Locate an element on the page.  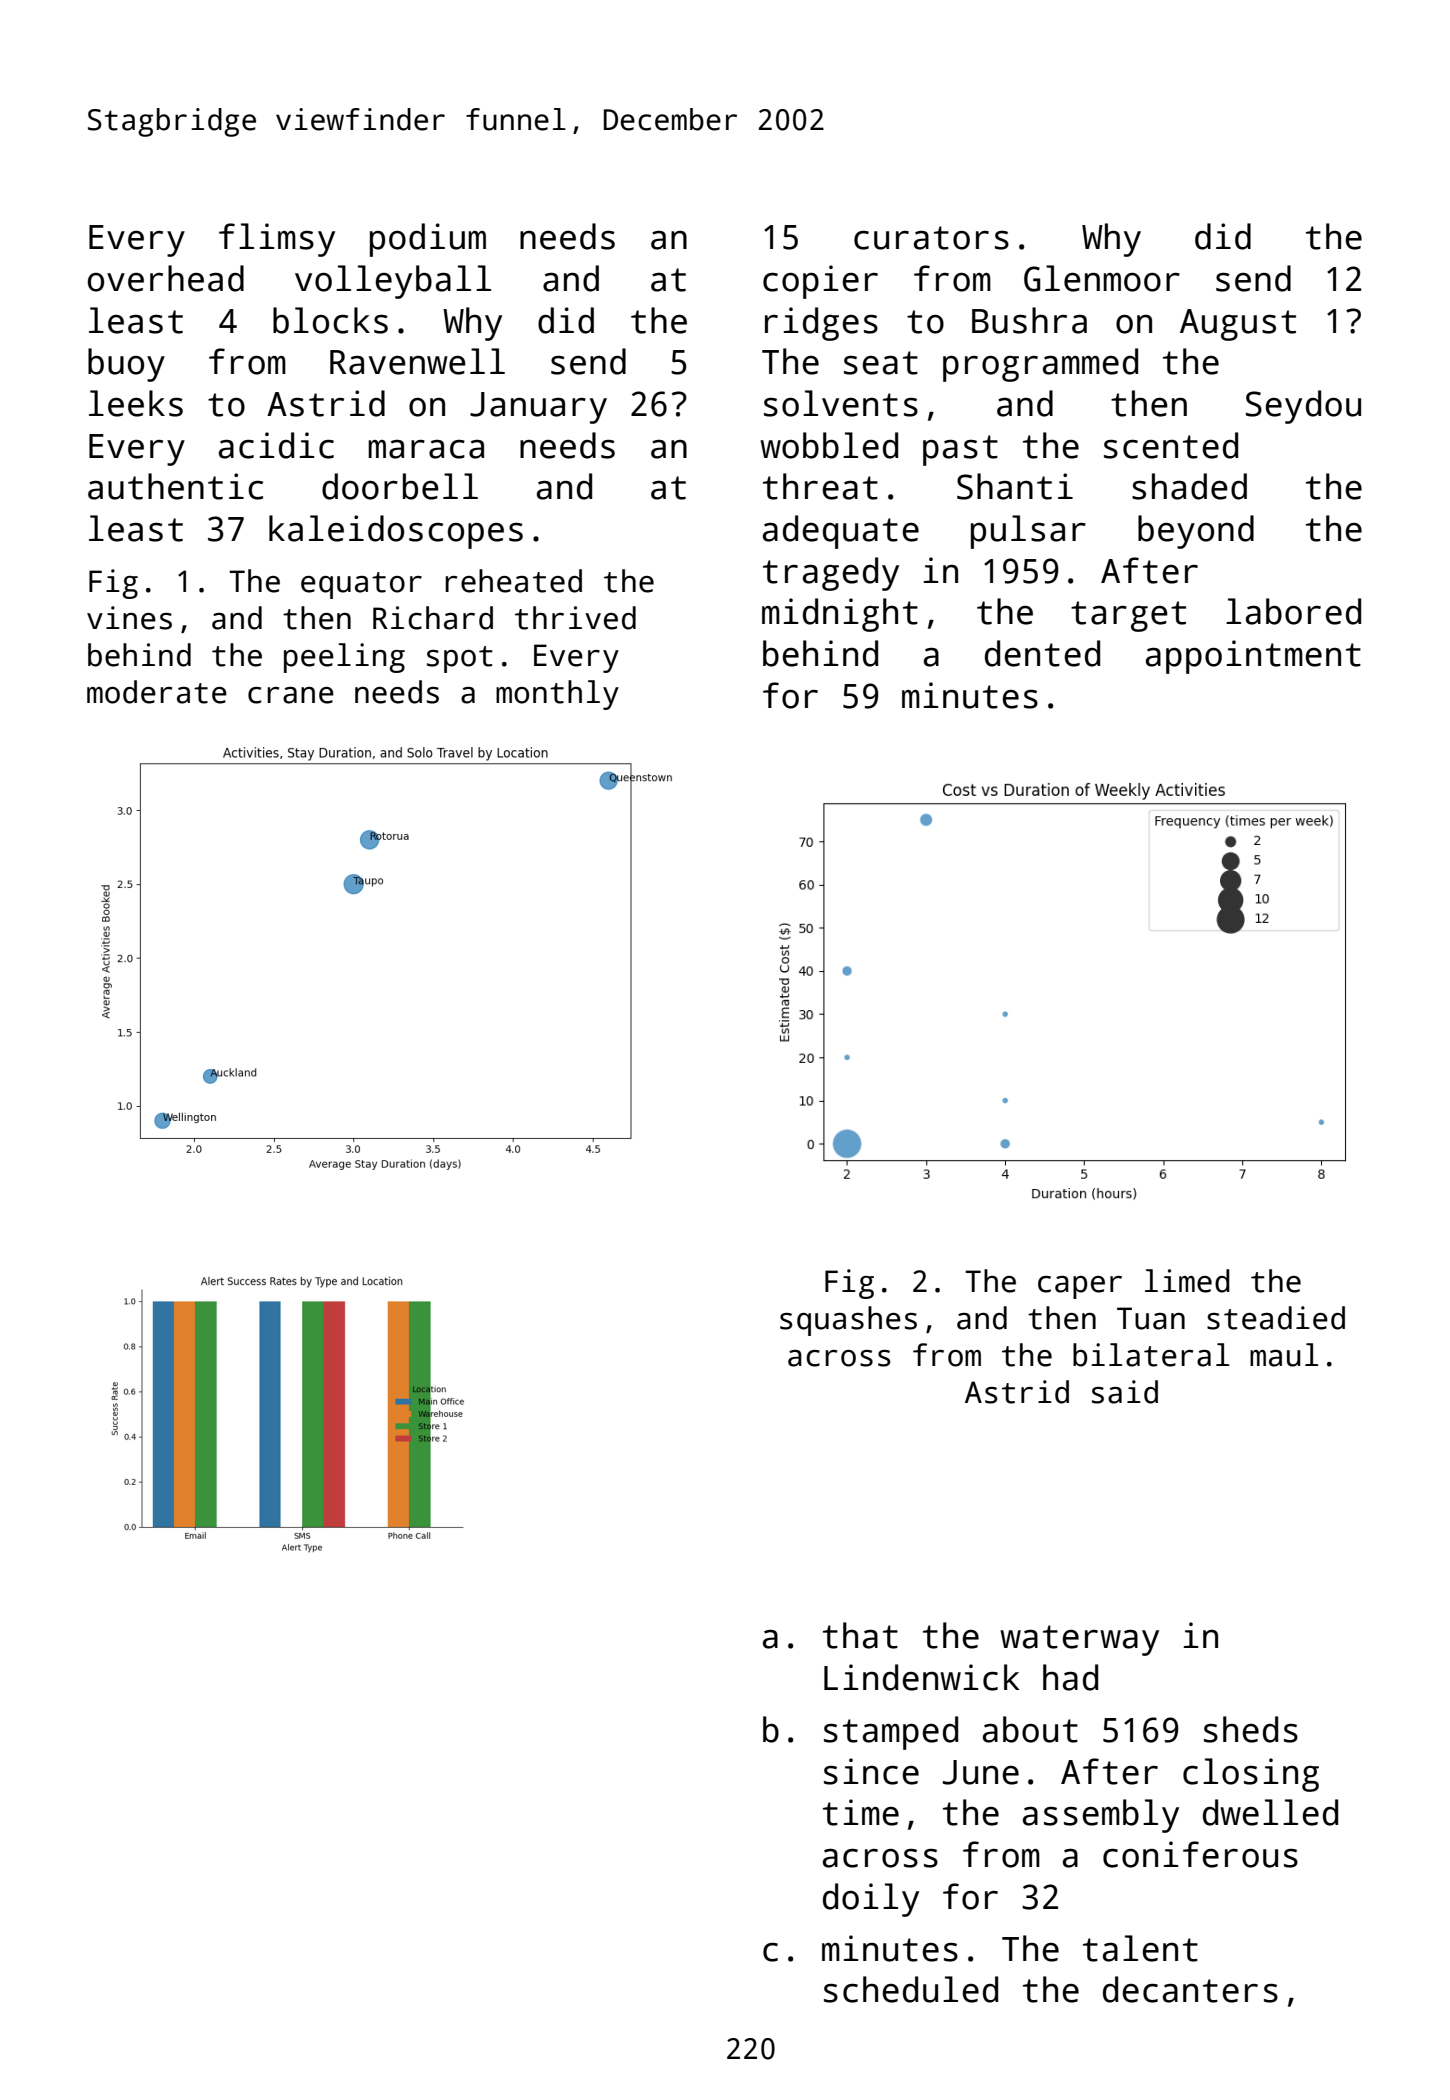
limed is located at coordinates (1187, 1281).
